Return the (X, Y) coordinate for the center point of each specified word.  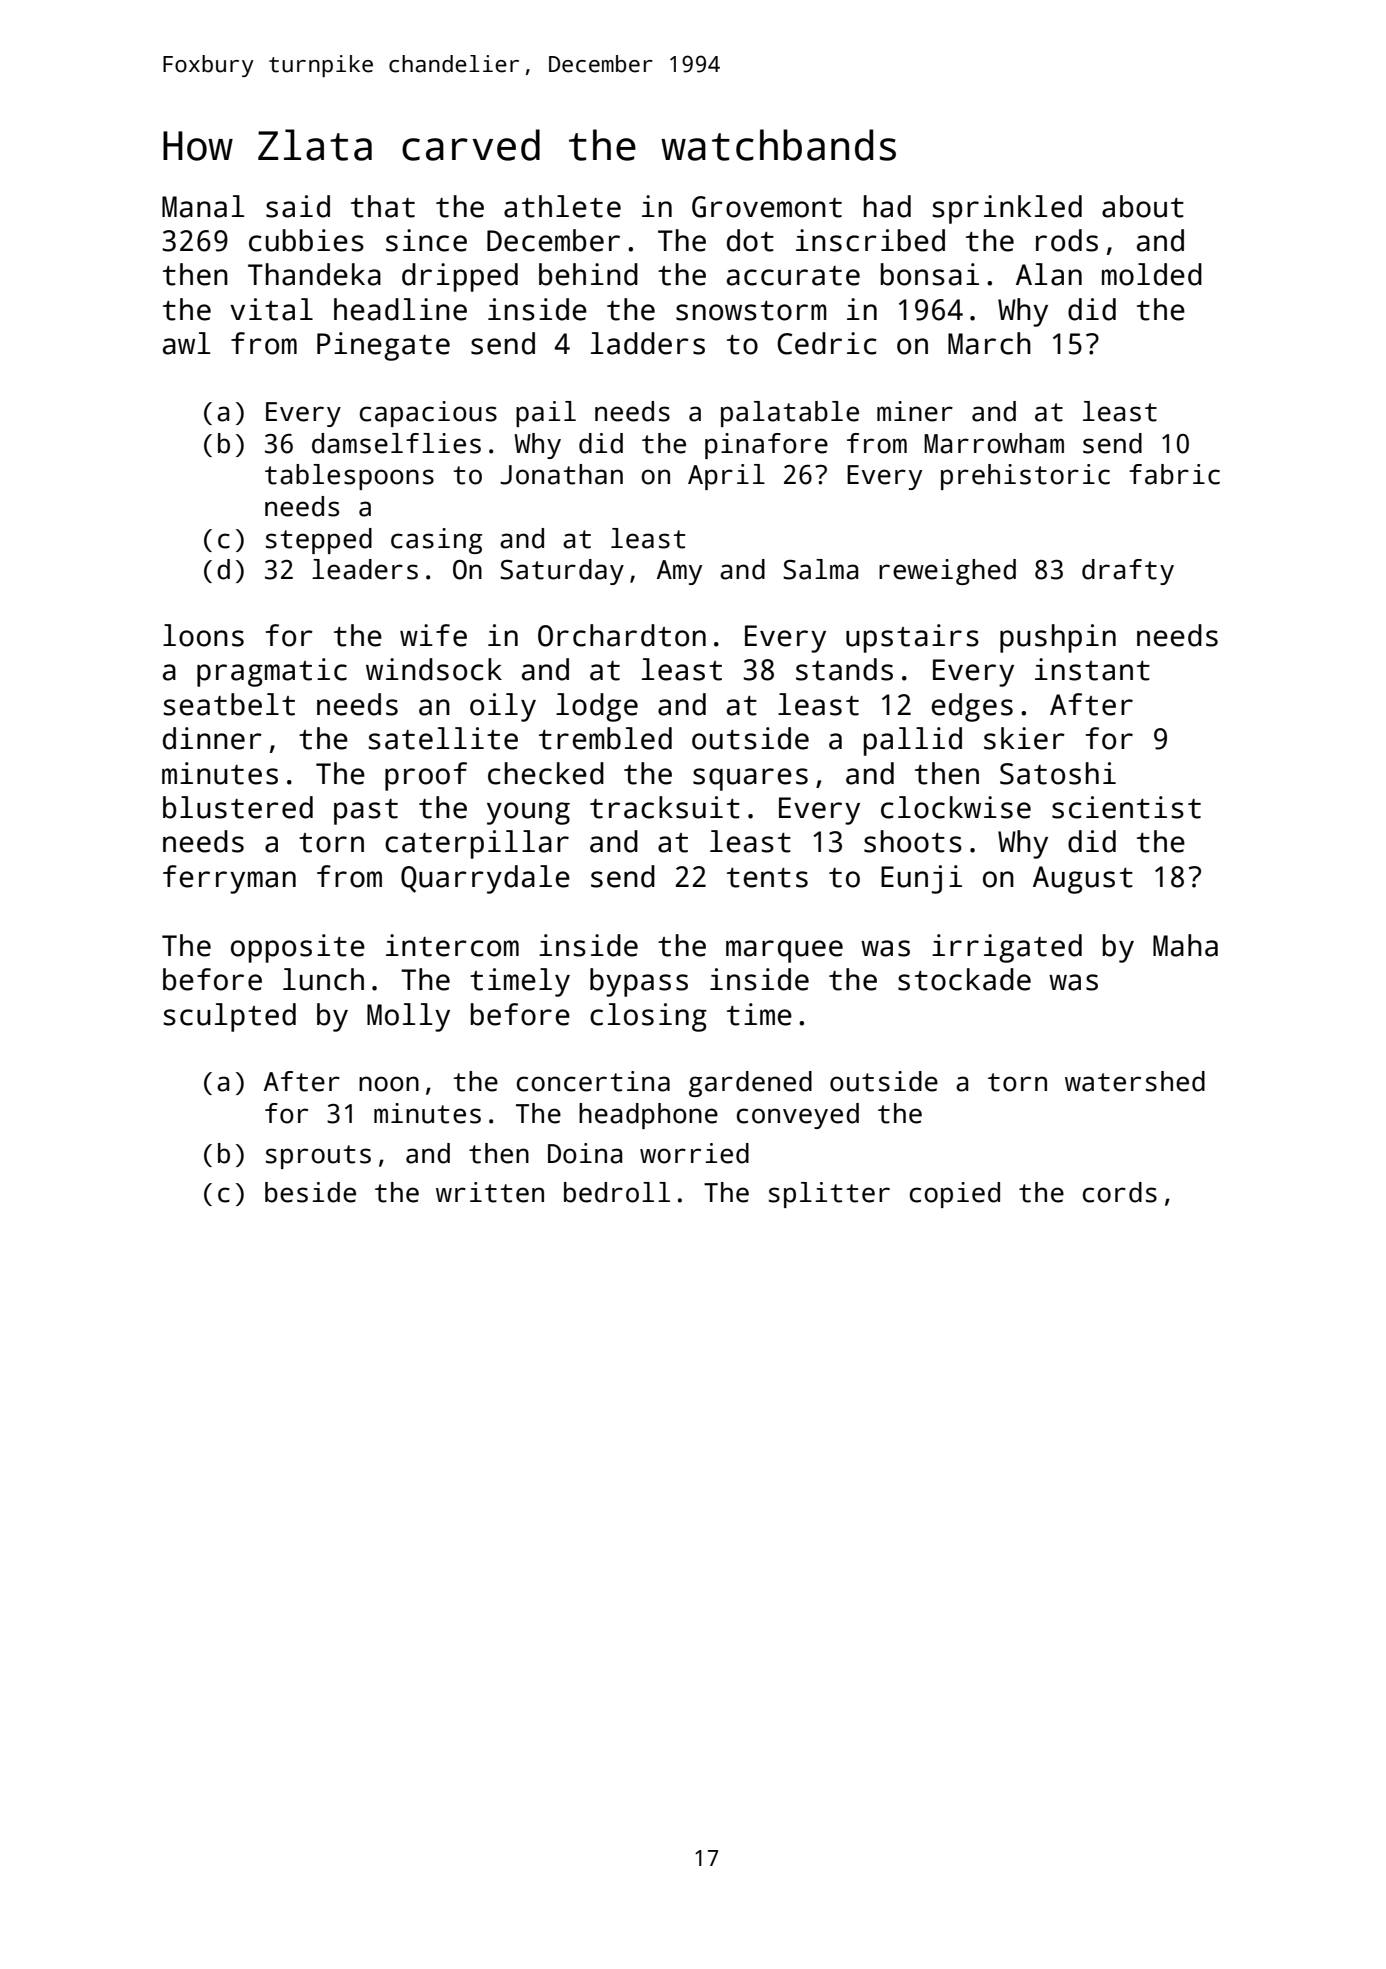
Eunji (921, 879)
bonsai (930, 274)
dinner (212, 738)
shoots (913, 841)
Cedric (827, 343)
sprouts (318, 1157)
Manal (203, 206)
